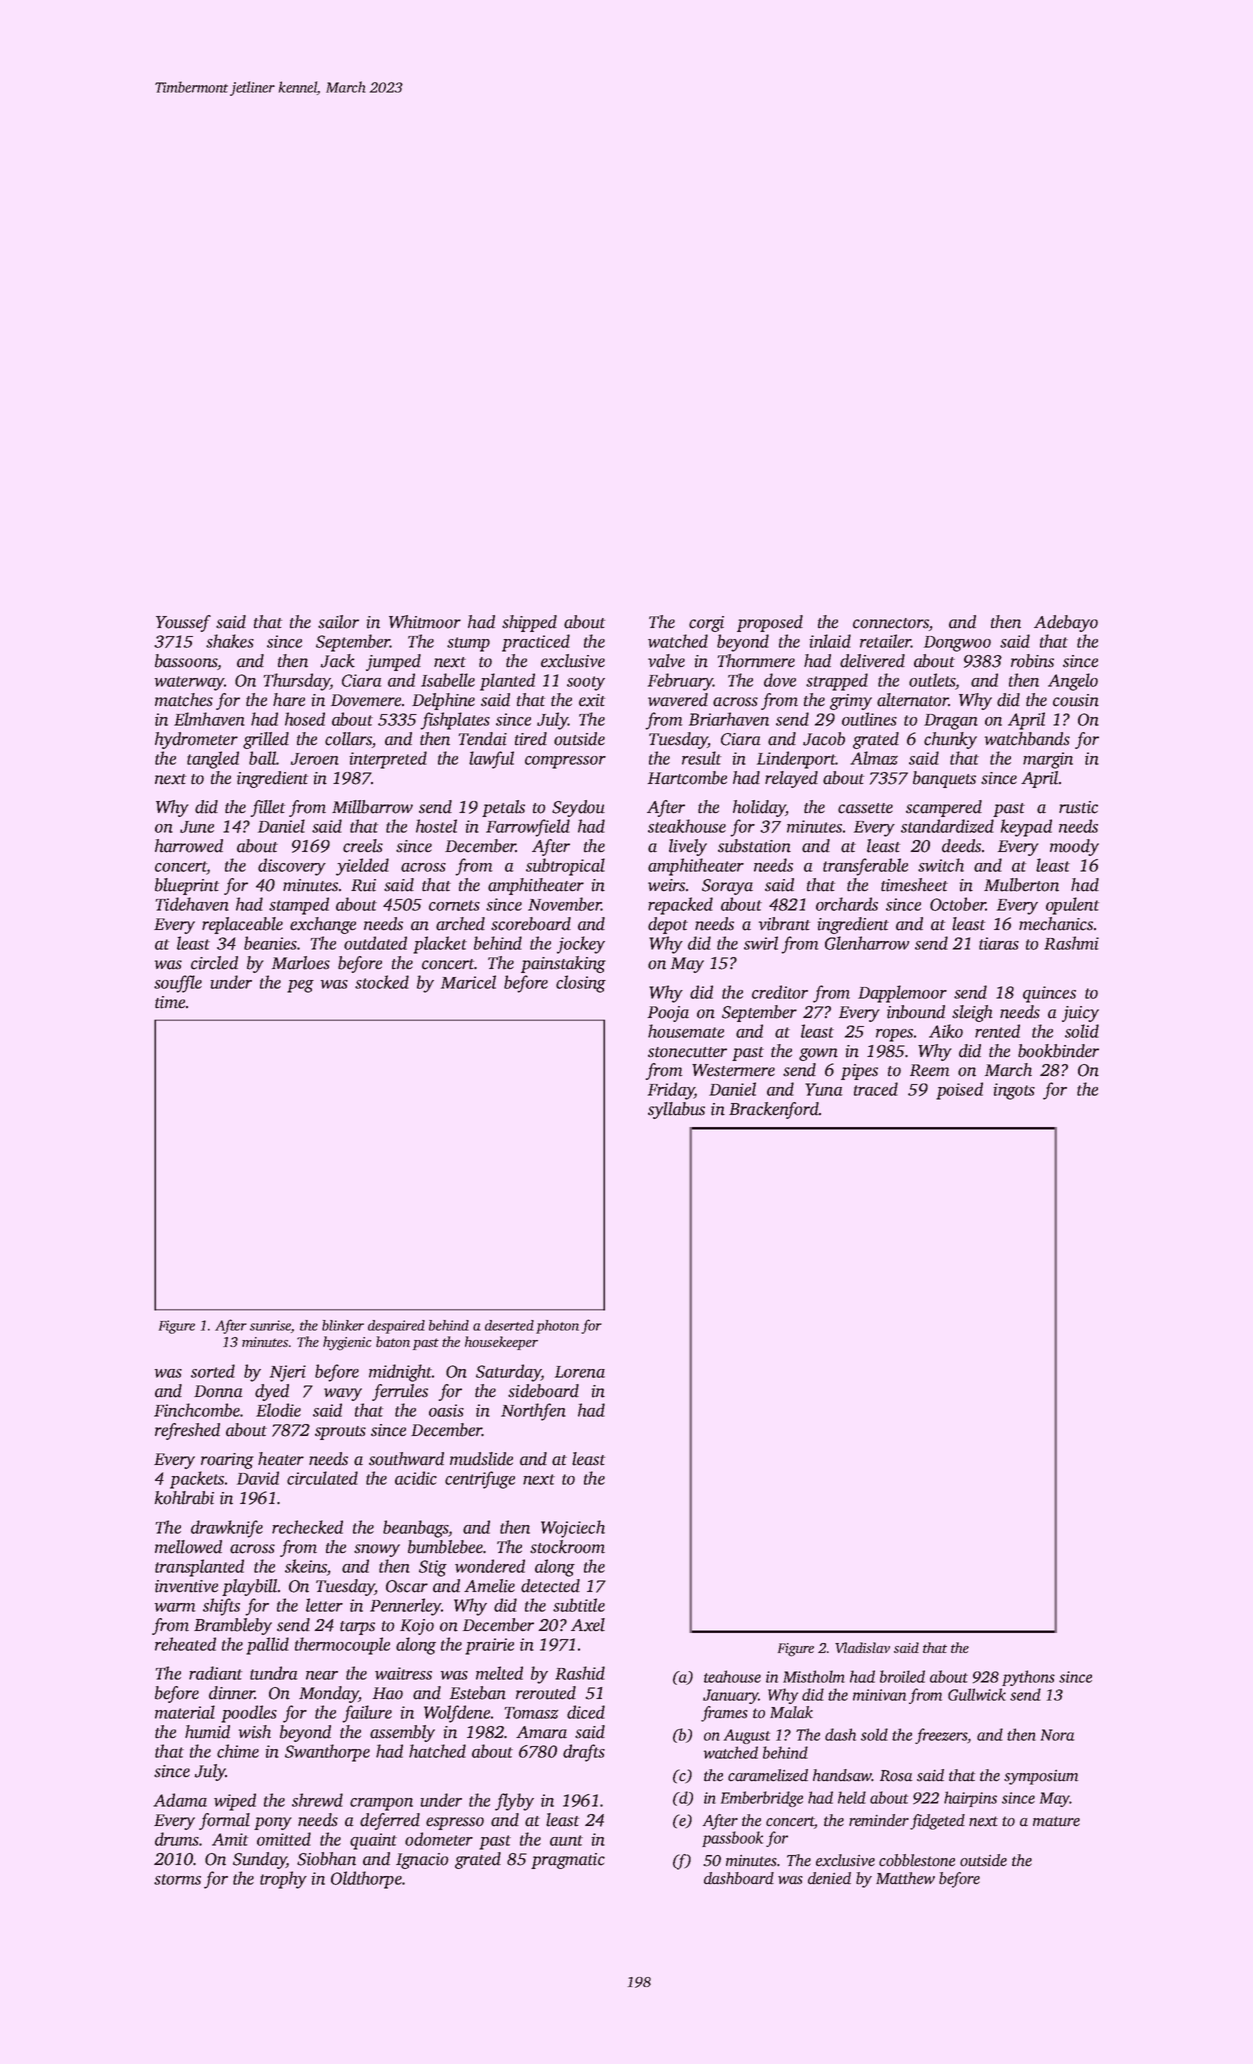 This document has width=1253, height=2064. I want to click on stonecutter, so click(687, 1052).
